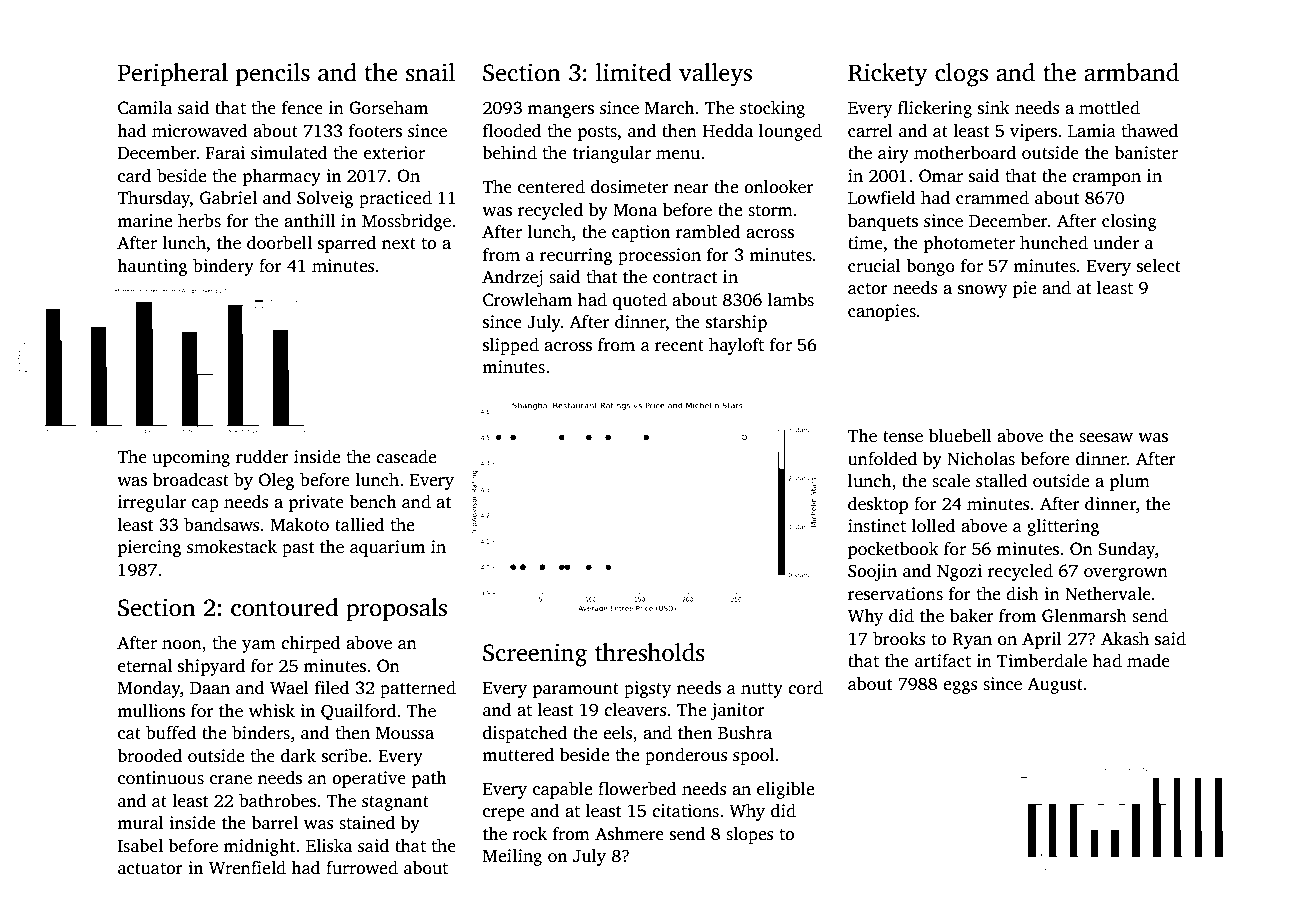  Describe the element at coordinates (302, 108) in the document. I see `fence` at that location.
